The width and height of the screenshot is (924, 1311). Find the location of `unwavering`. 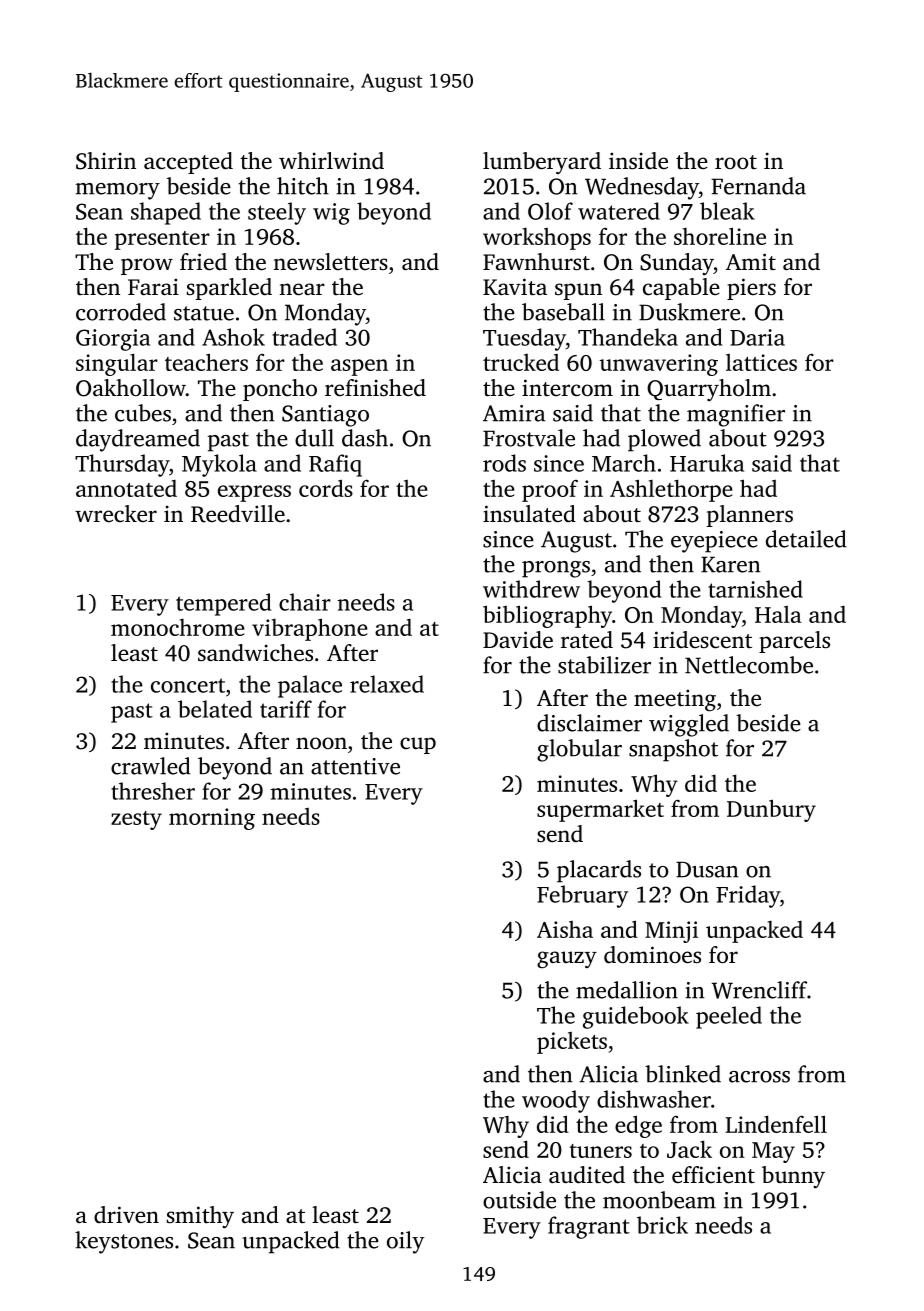

unwavering is located at coordinates (659, 365).
